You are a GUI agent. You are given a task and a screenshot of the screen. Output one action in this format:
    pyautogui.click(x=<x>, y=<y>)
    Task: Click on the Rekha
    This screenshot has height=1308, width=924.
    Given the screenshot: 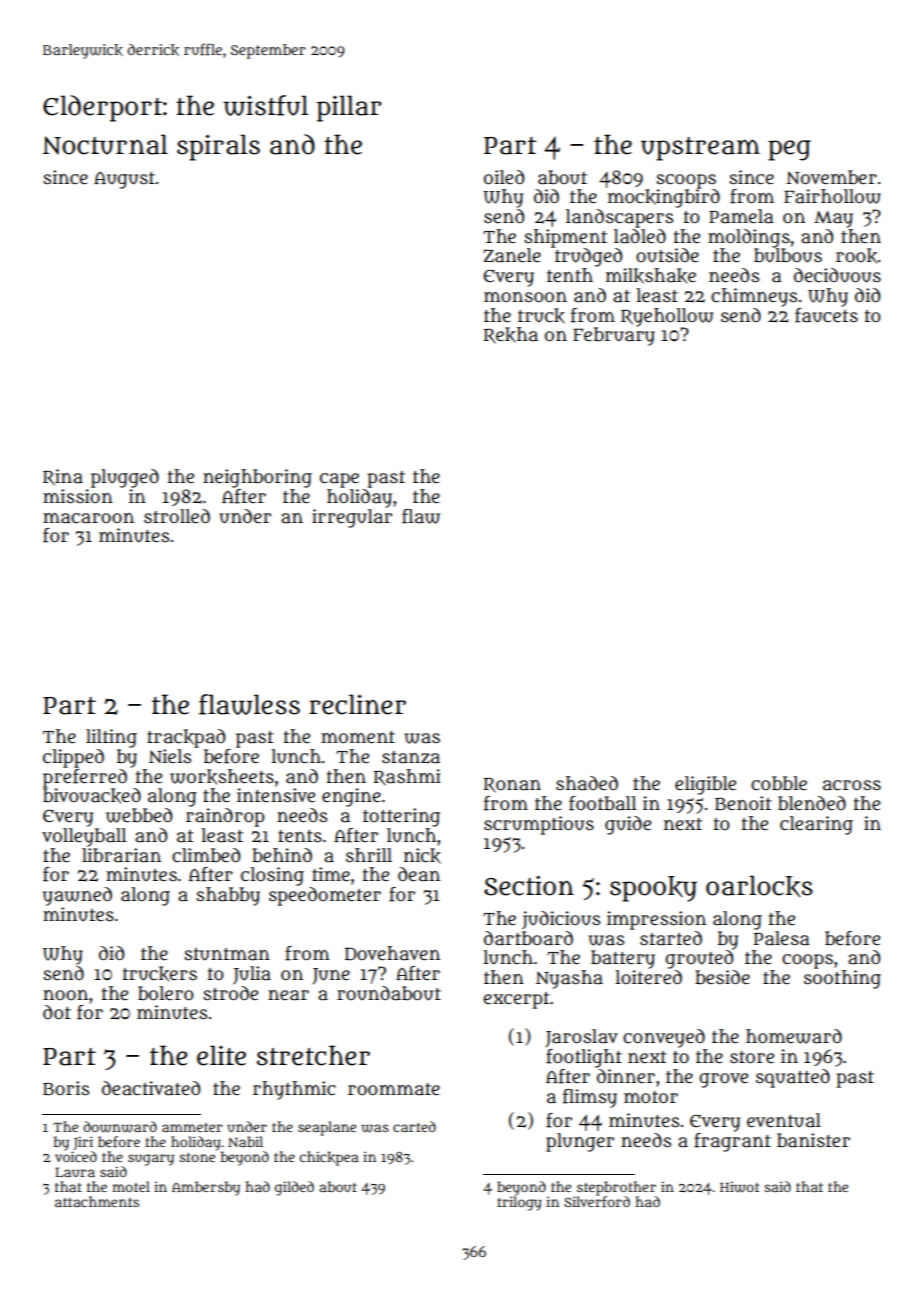 What is the action you would take?
    pyautogui.click(x=511, y=335)
